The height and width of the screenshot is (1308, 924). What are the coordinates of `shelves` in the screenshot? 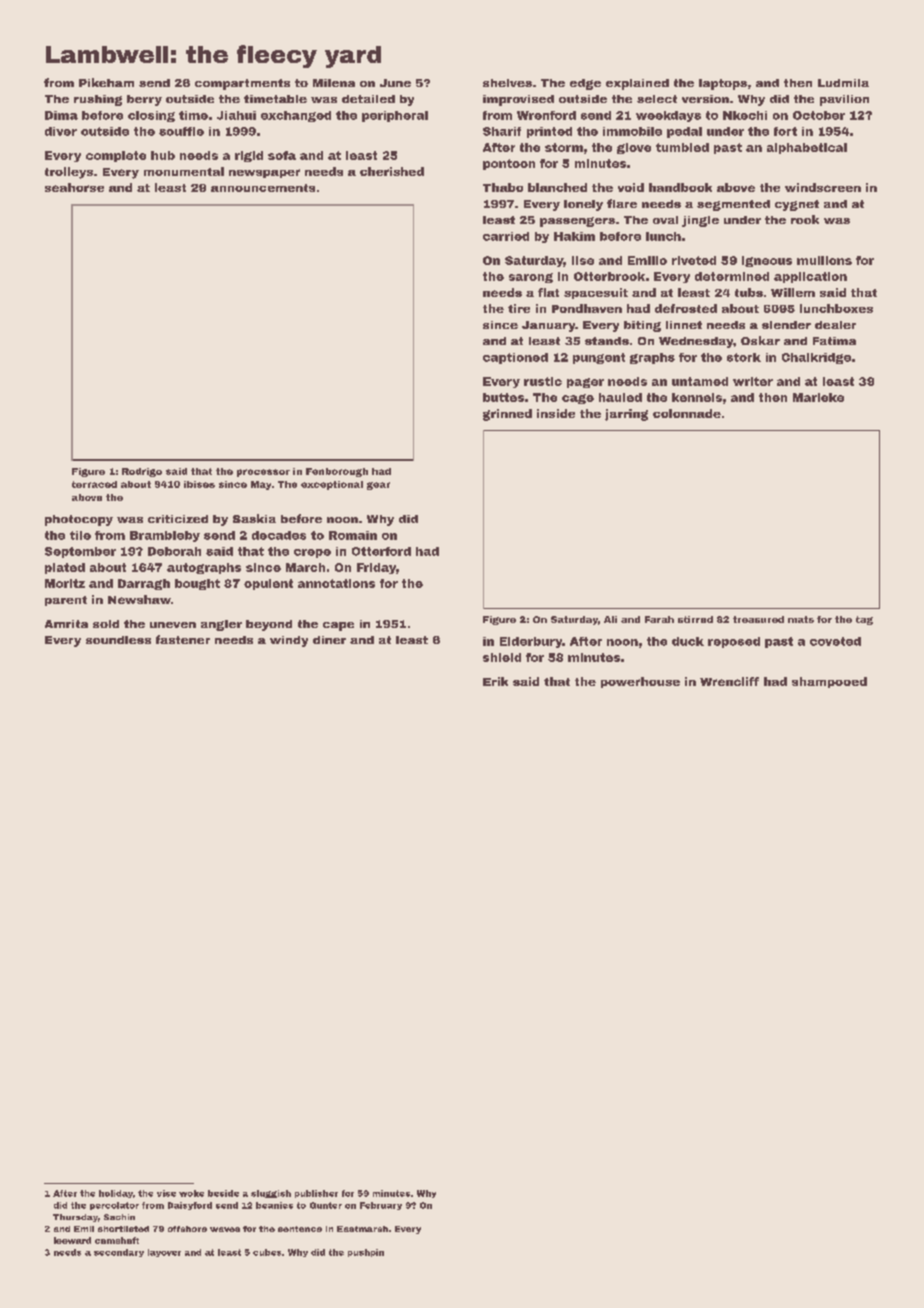 It's located at (507, 83).
